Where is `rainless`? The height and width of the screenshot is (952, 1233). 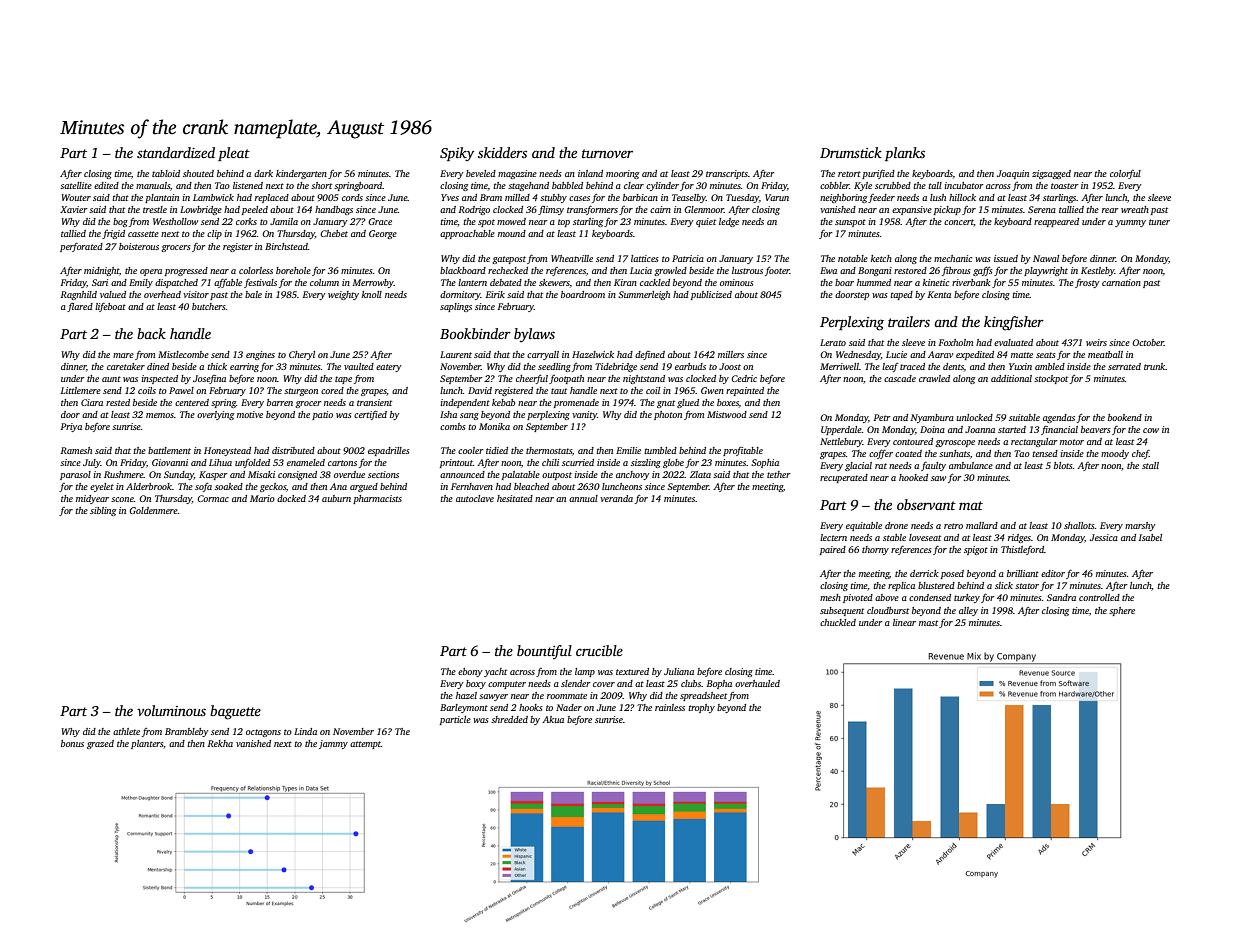 rainless is located at coordinates (670, 707).
